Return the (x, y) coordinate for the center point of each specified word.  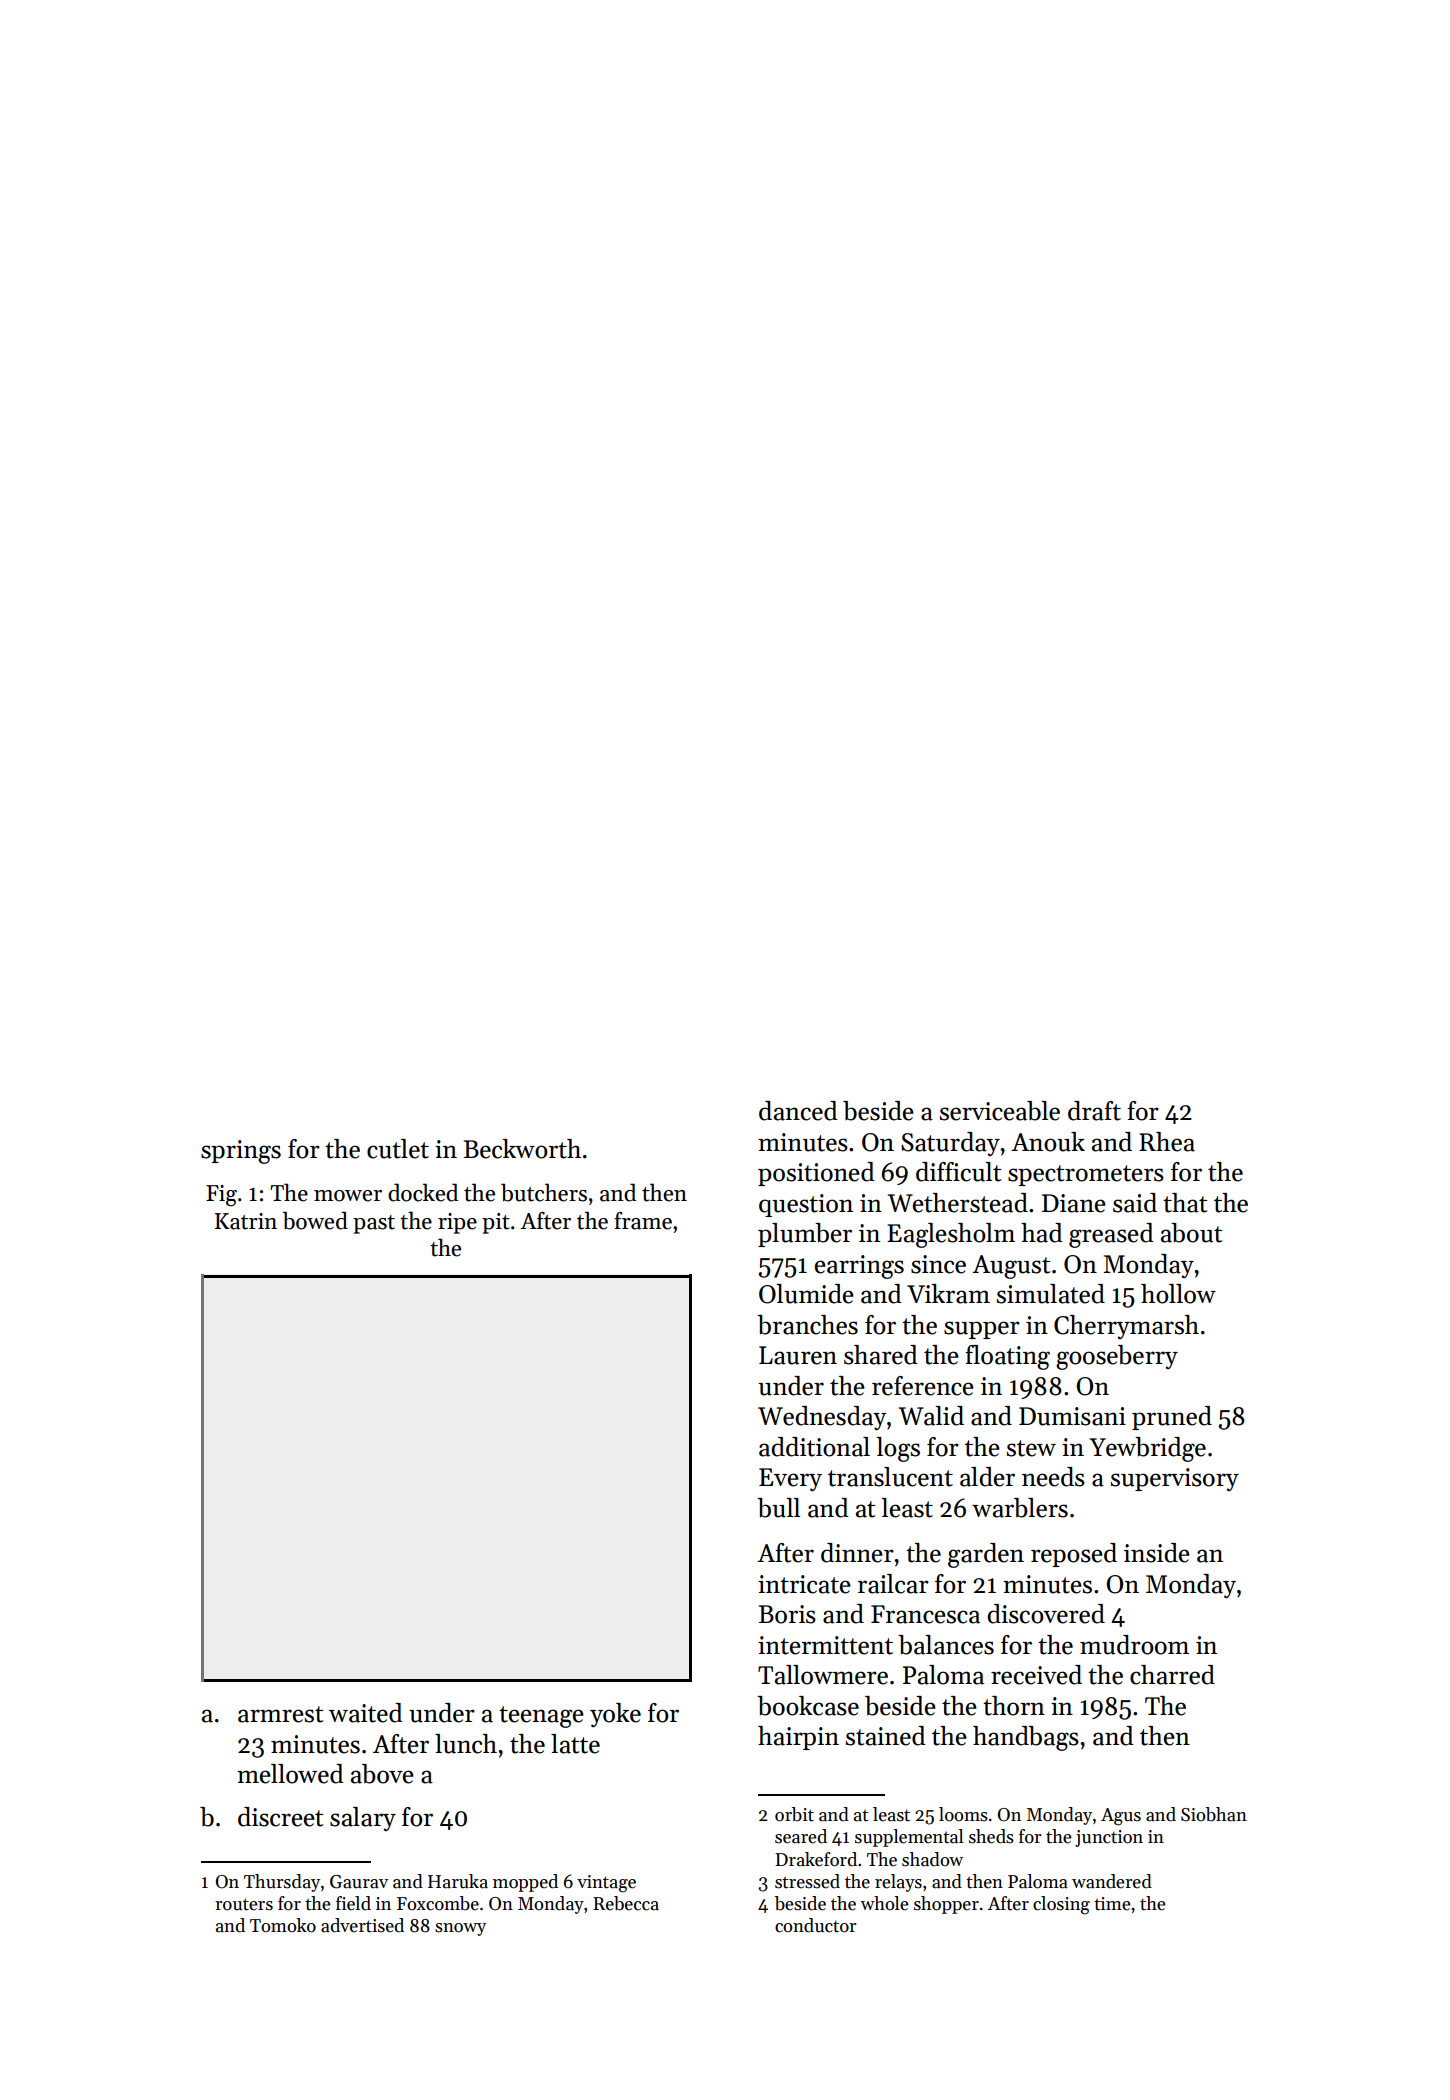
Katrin (246, 1221)
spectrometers (1086, 1175)
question (806, 1205)
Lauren (798, 1355)
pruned (1172, 1418)
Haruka (458, 1881)
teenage (541, 1717)
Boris (787, 1614)
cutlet (398, 1149)
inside (1157, 1553)
